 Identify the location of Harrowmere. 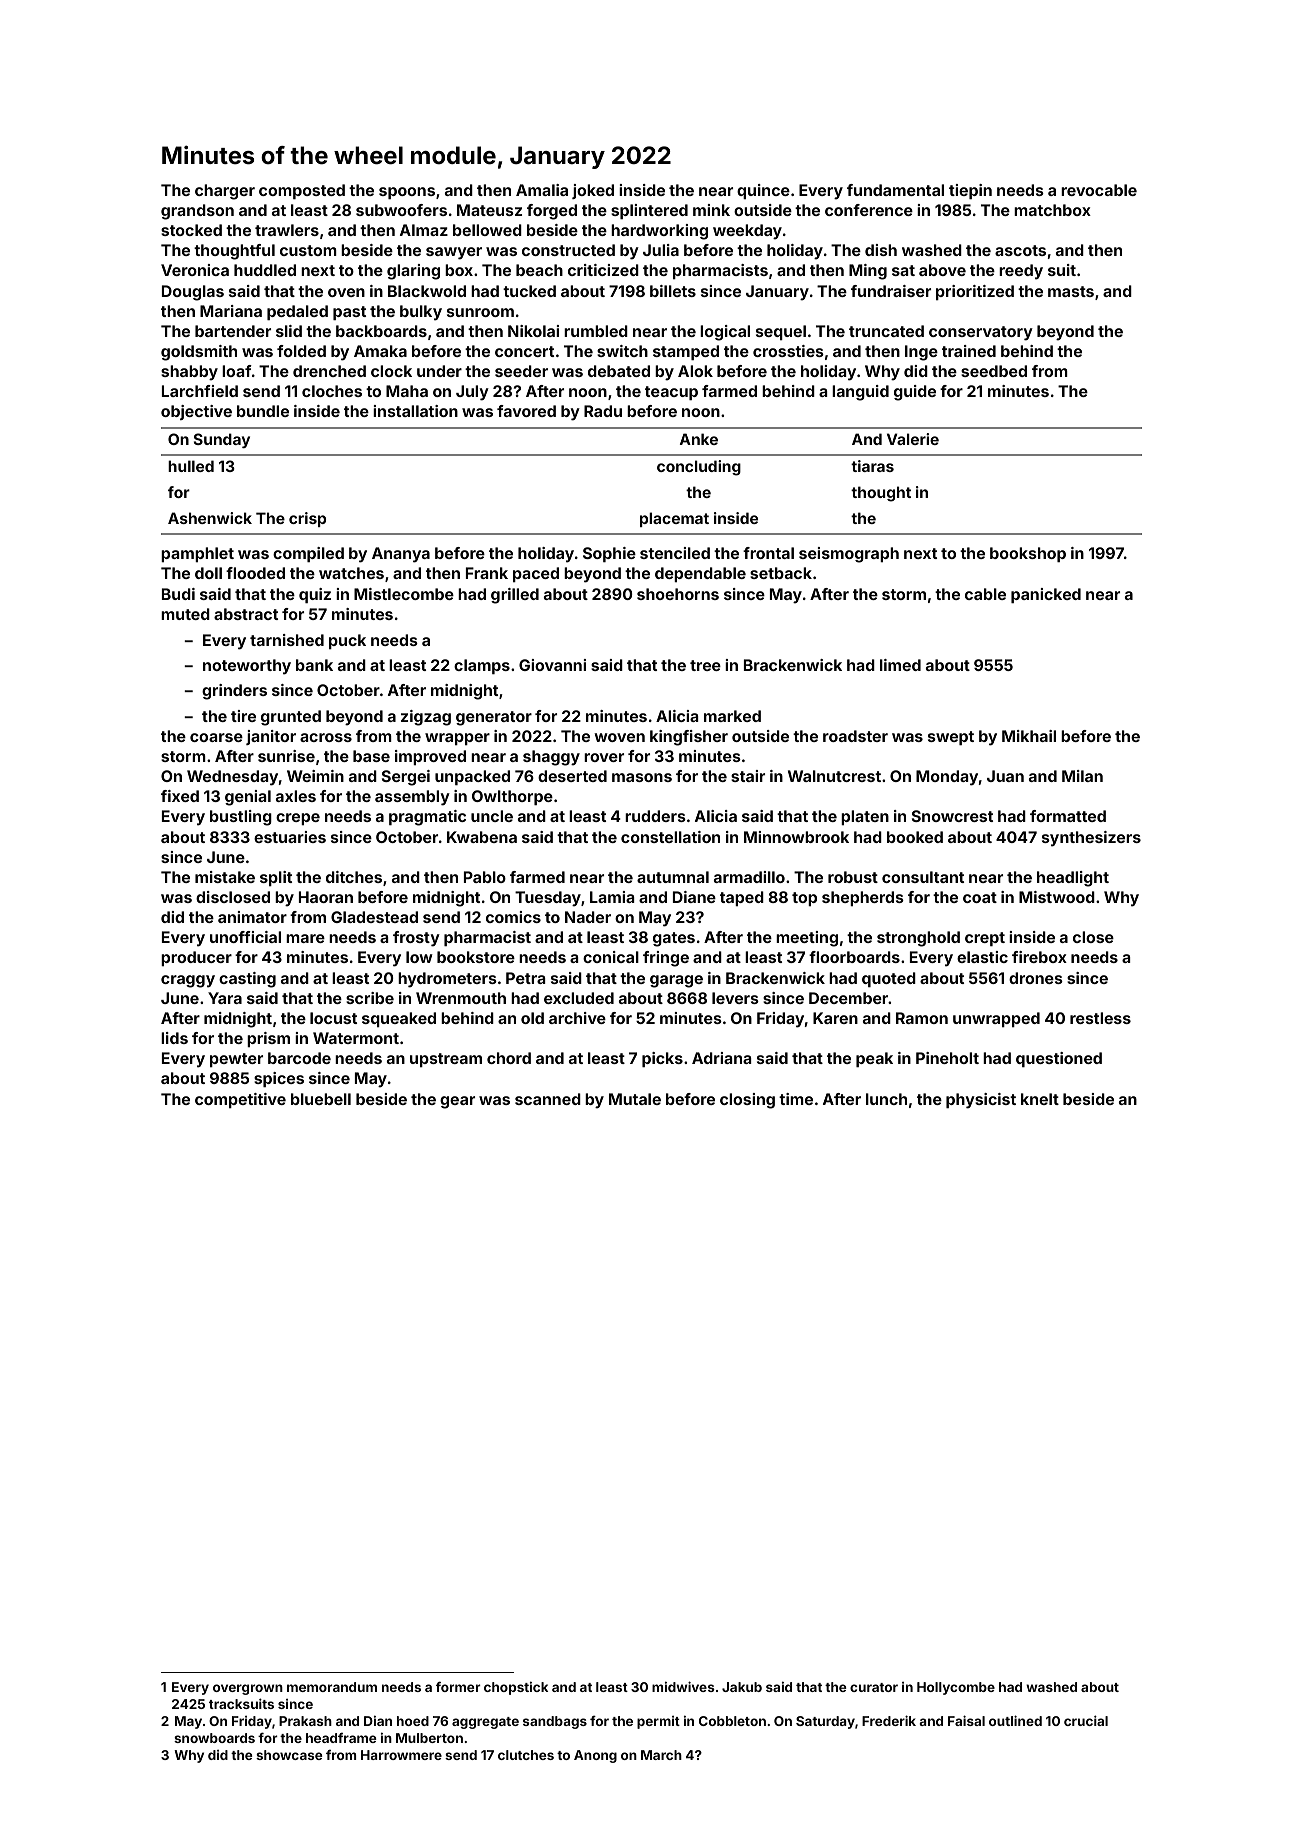
(401, 1755).
